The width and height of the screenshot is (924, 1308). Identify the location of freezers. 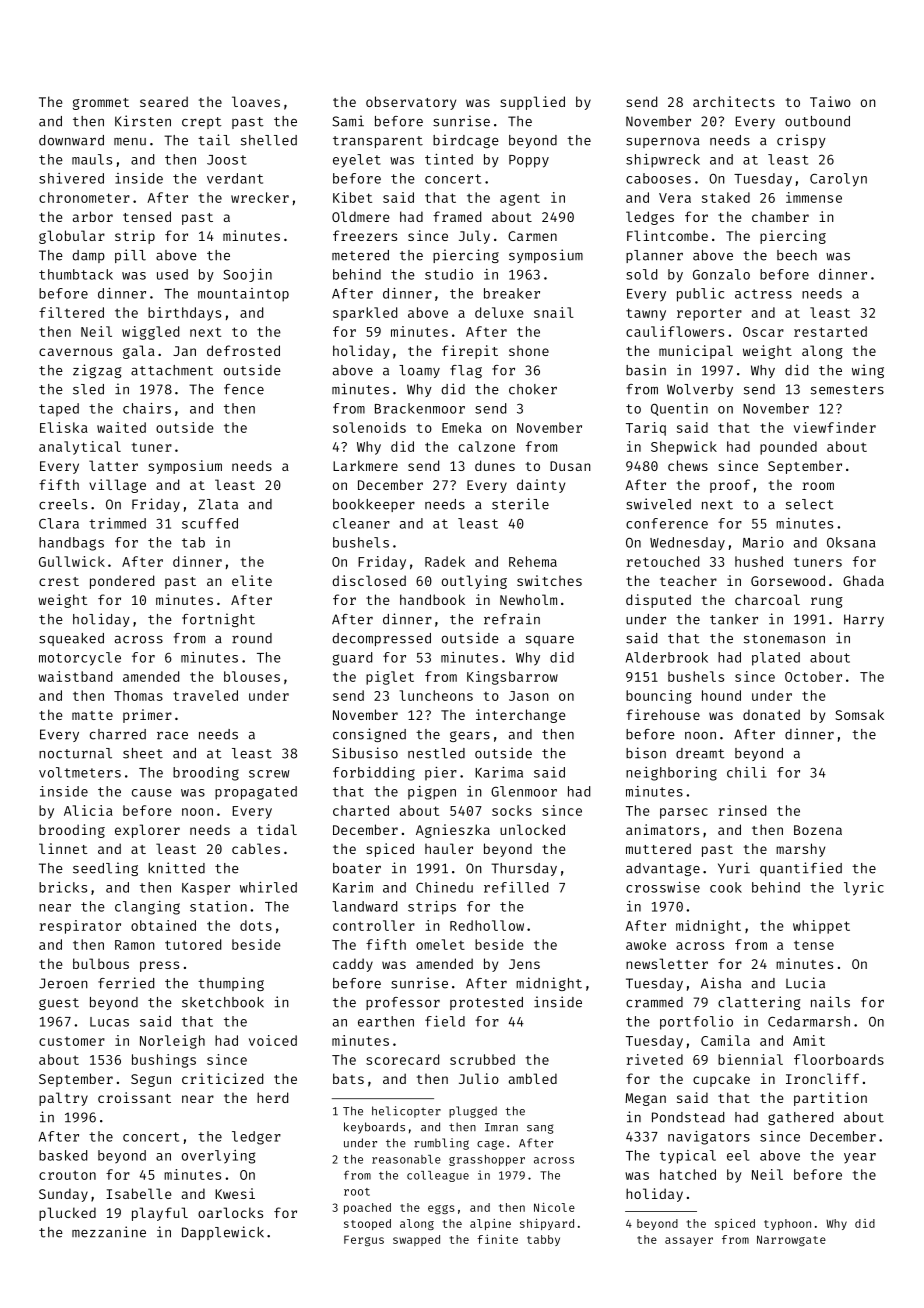
(365, 235).
